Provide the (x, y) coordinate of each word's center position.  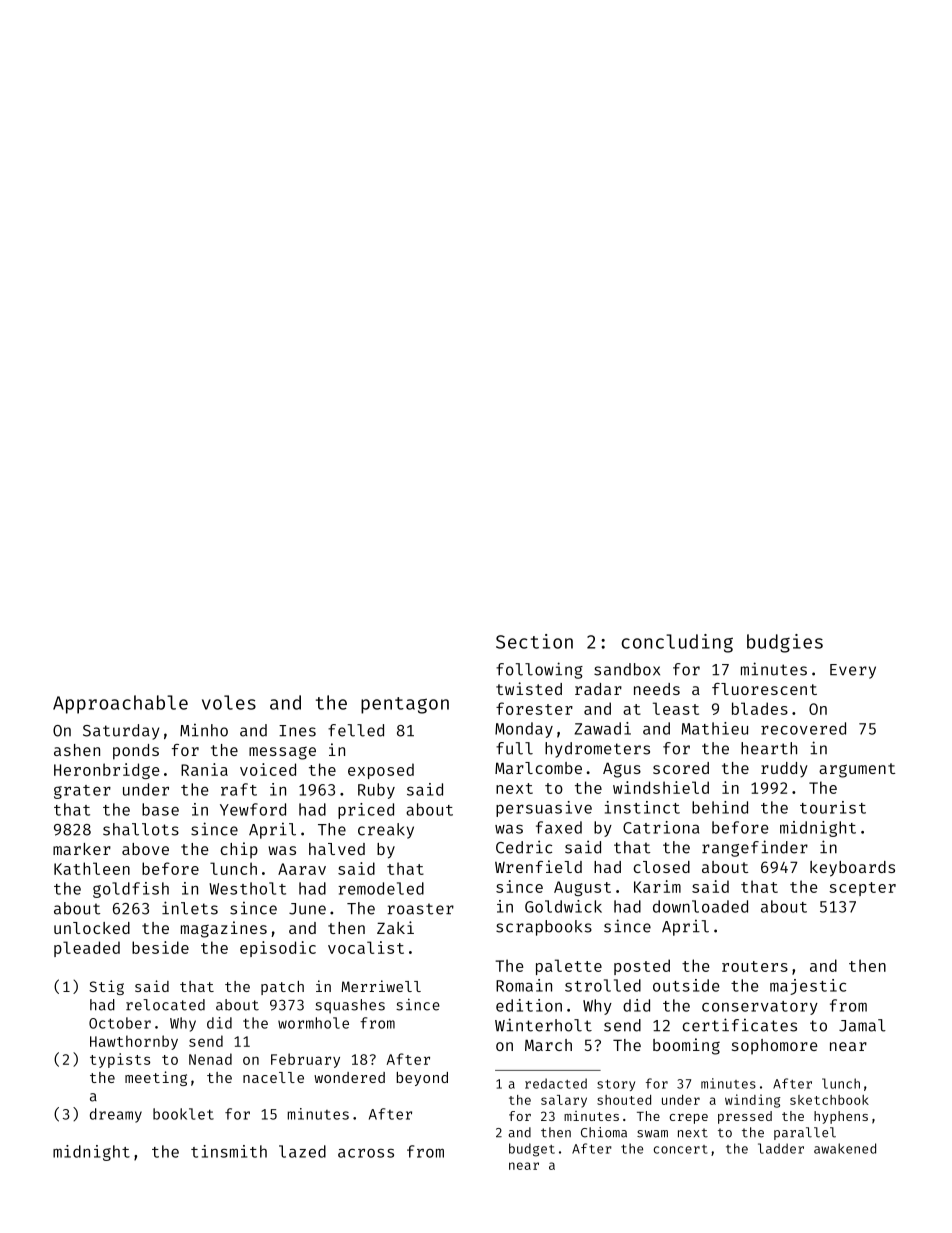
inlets (190, 908)
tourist (833, 807)
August (582, 888)
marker (82, 849)
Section (534, 641)
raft (239, 789)
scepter (862, 889)
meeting (156, 1078)
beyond (422, 1079)
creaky (386, 831)
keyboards (852, 869)
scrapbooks (544, 928)
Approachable (120, 704)
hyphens (841, 1117)
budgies (785, 643)
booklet (183, 1114)
